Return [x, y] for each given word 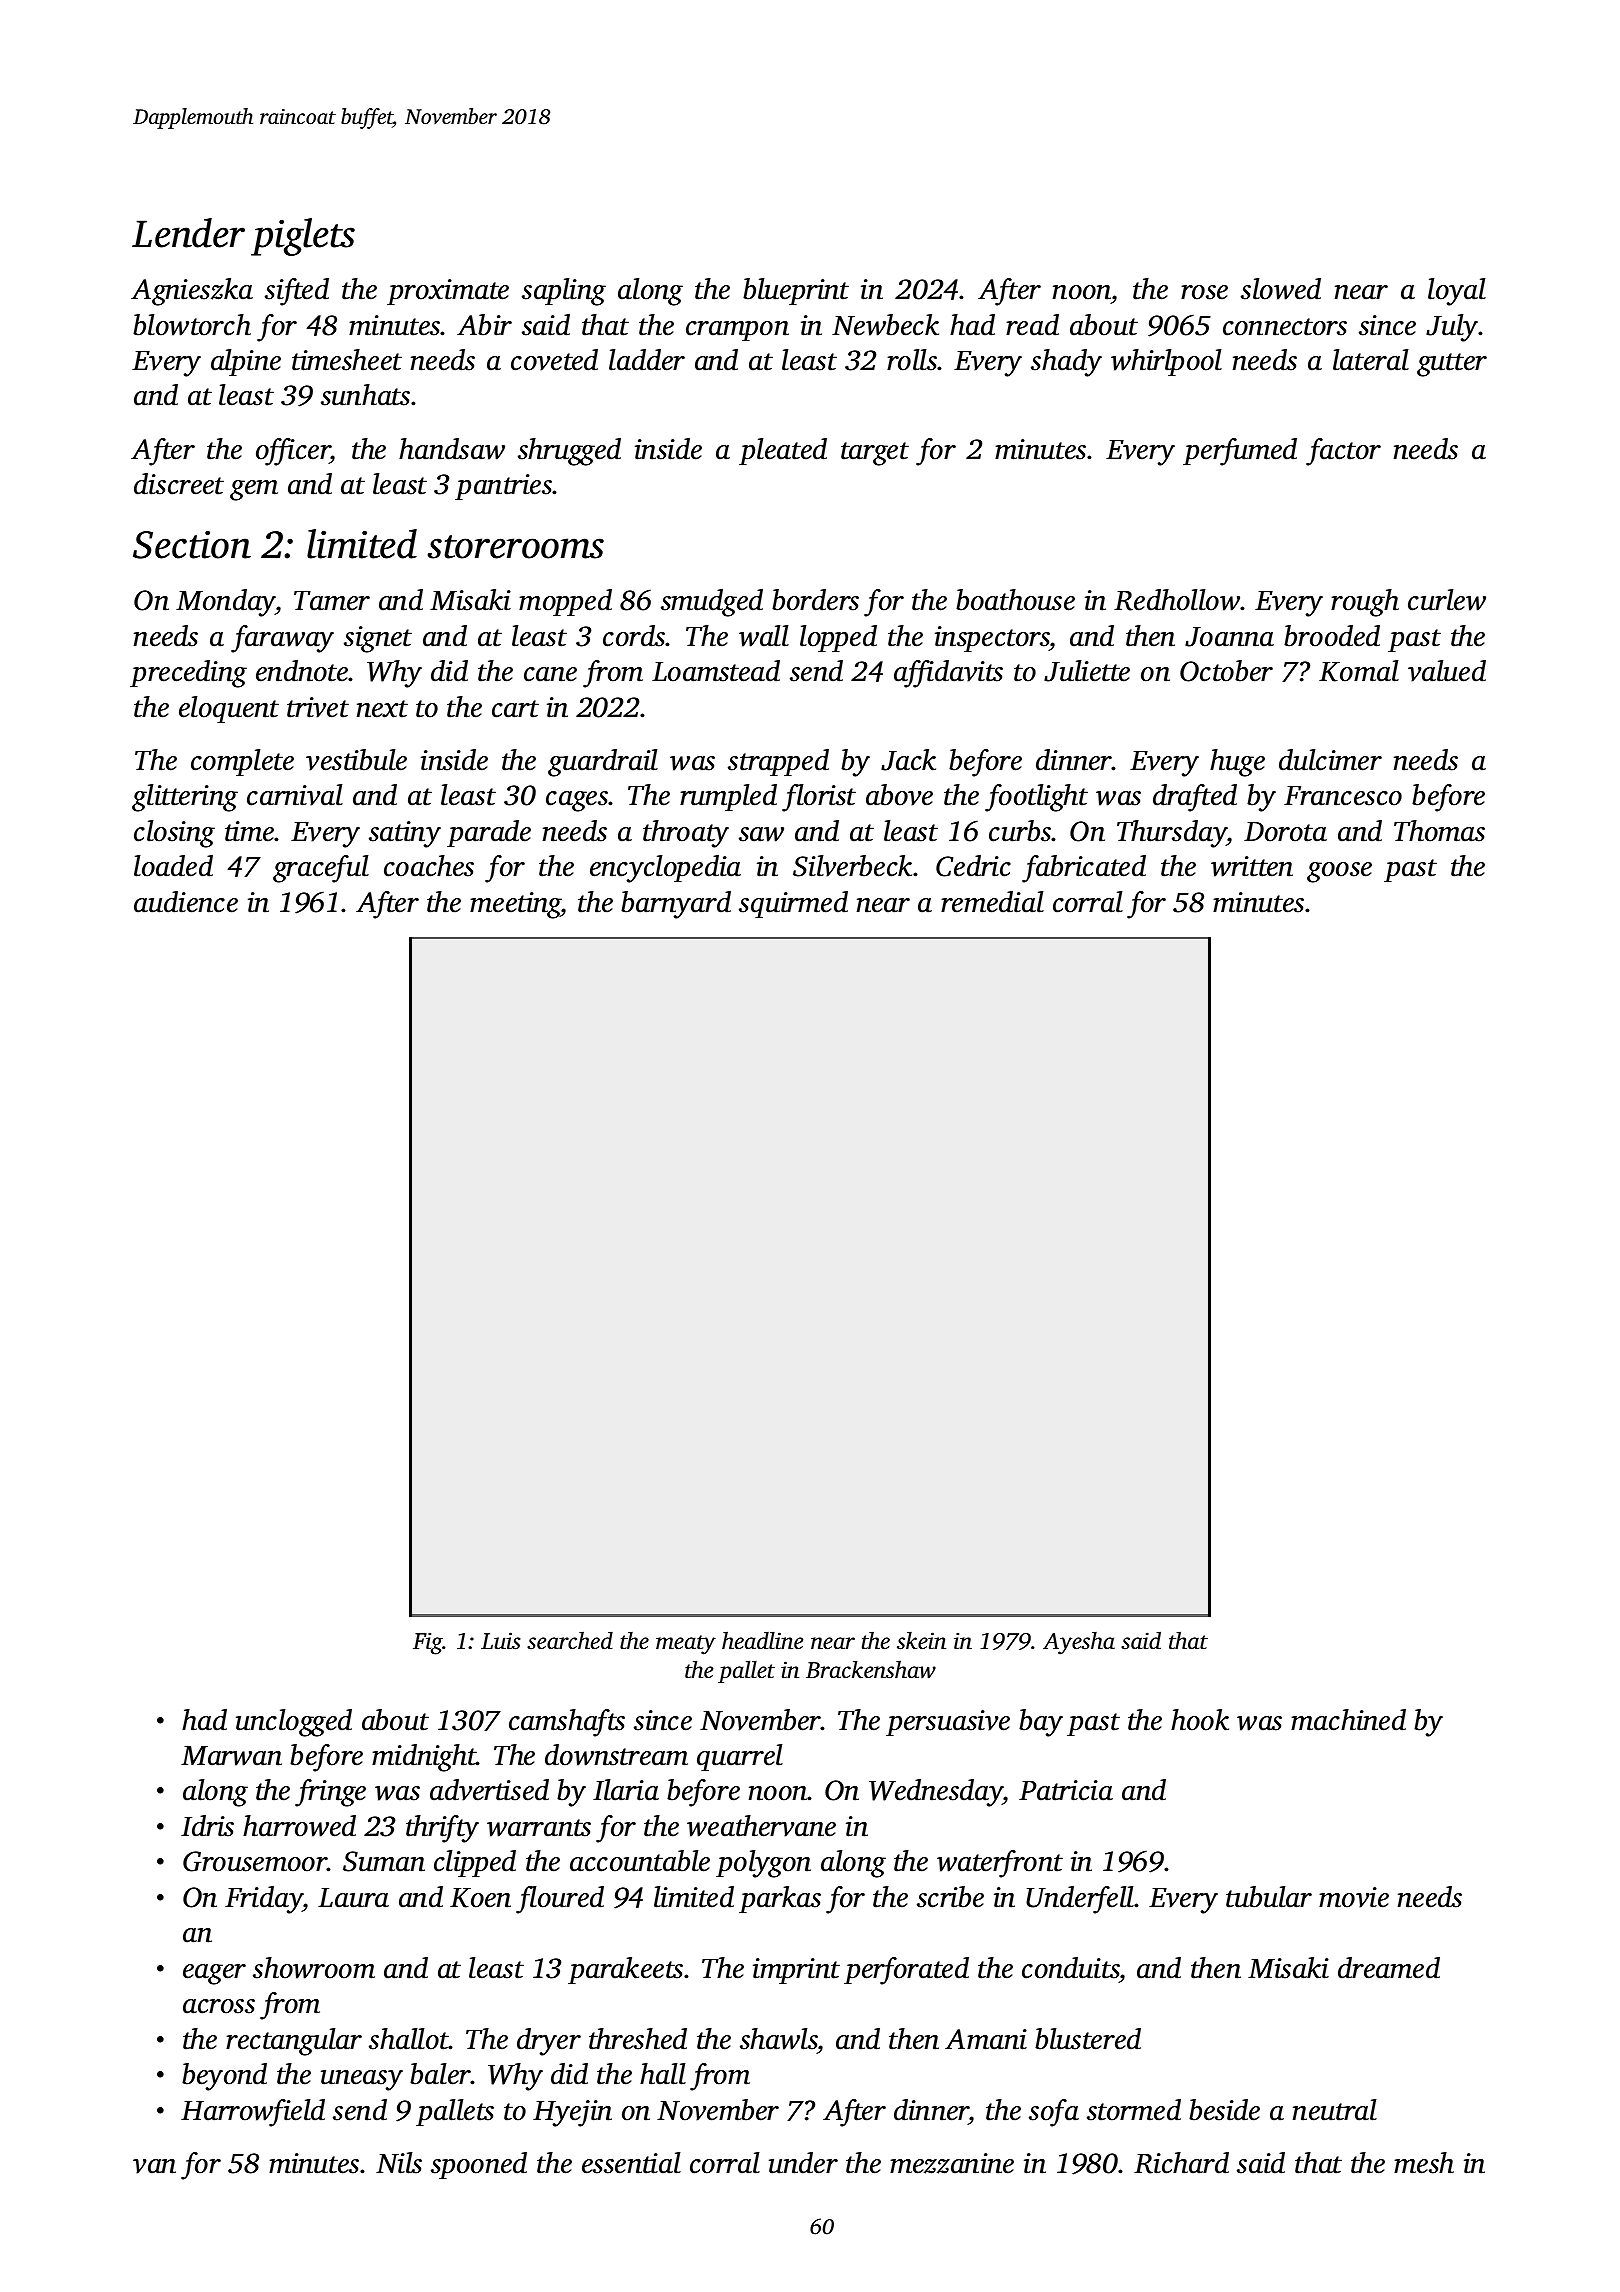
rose [1204, 292]
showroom [314, 1968]
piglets [303, 237]
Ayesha [1079, 1643]
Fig [428, 1644]
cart [515, 709]
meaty [686, 1645]
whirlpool [1166, 362]
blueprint [796, 291]
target [875, 454]
